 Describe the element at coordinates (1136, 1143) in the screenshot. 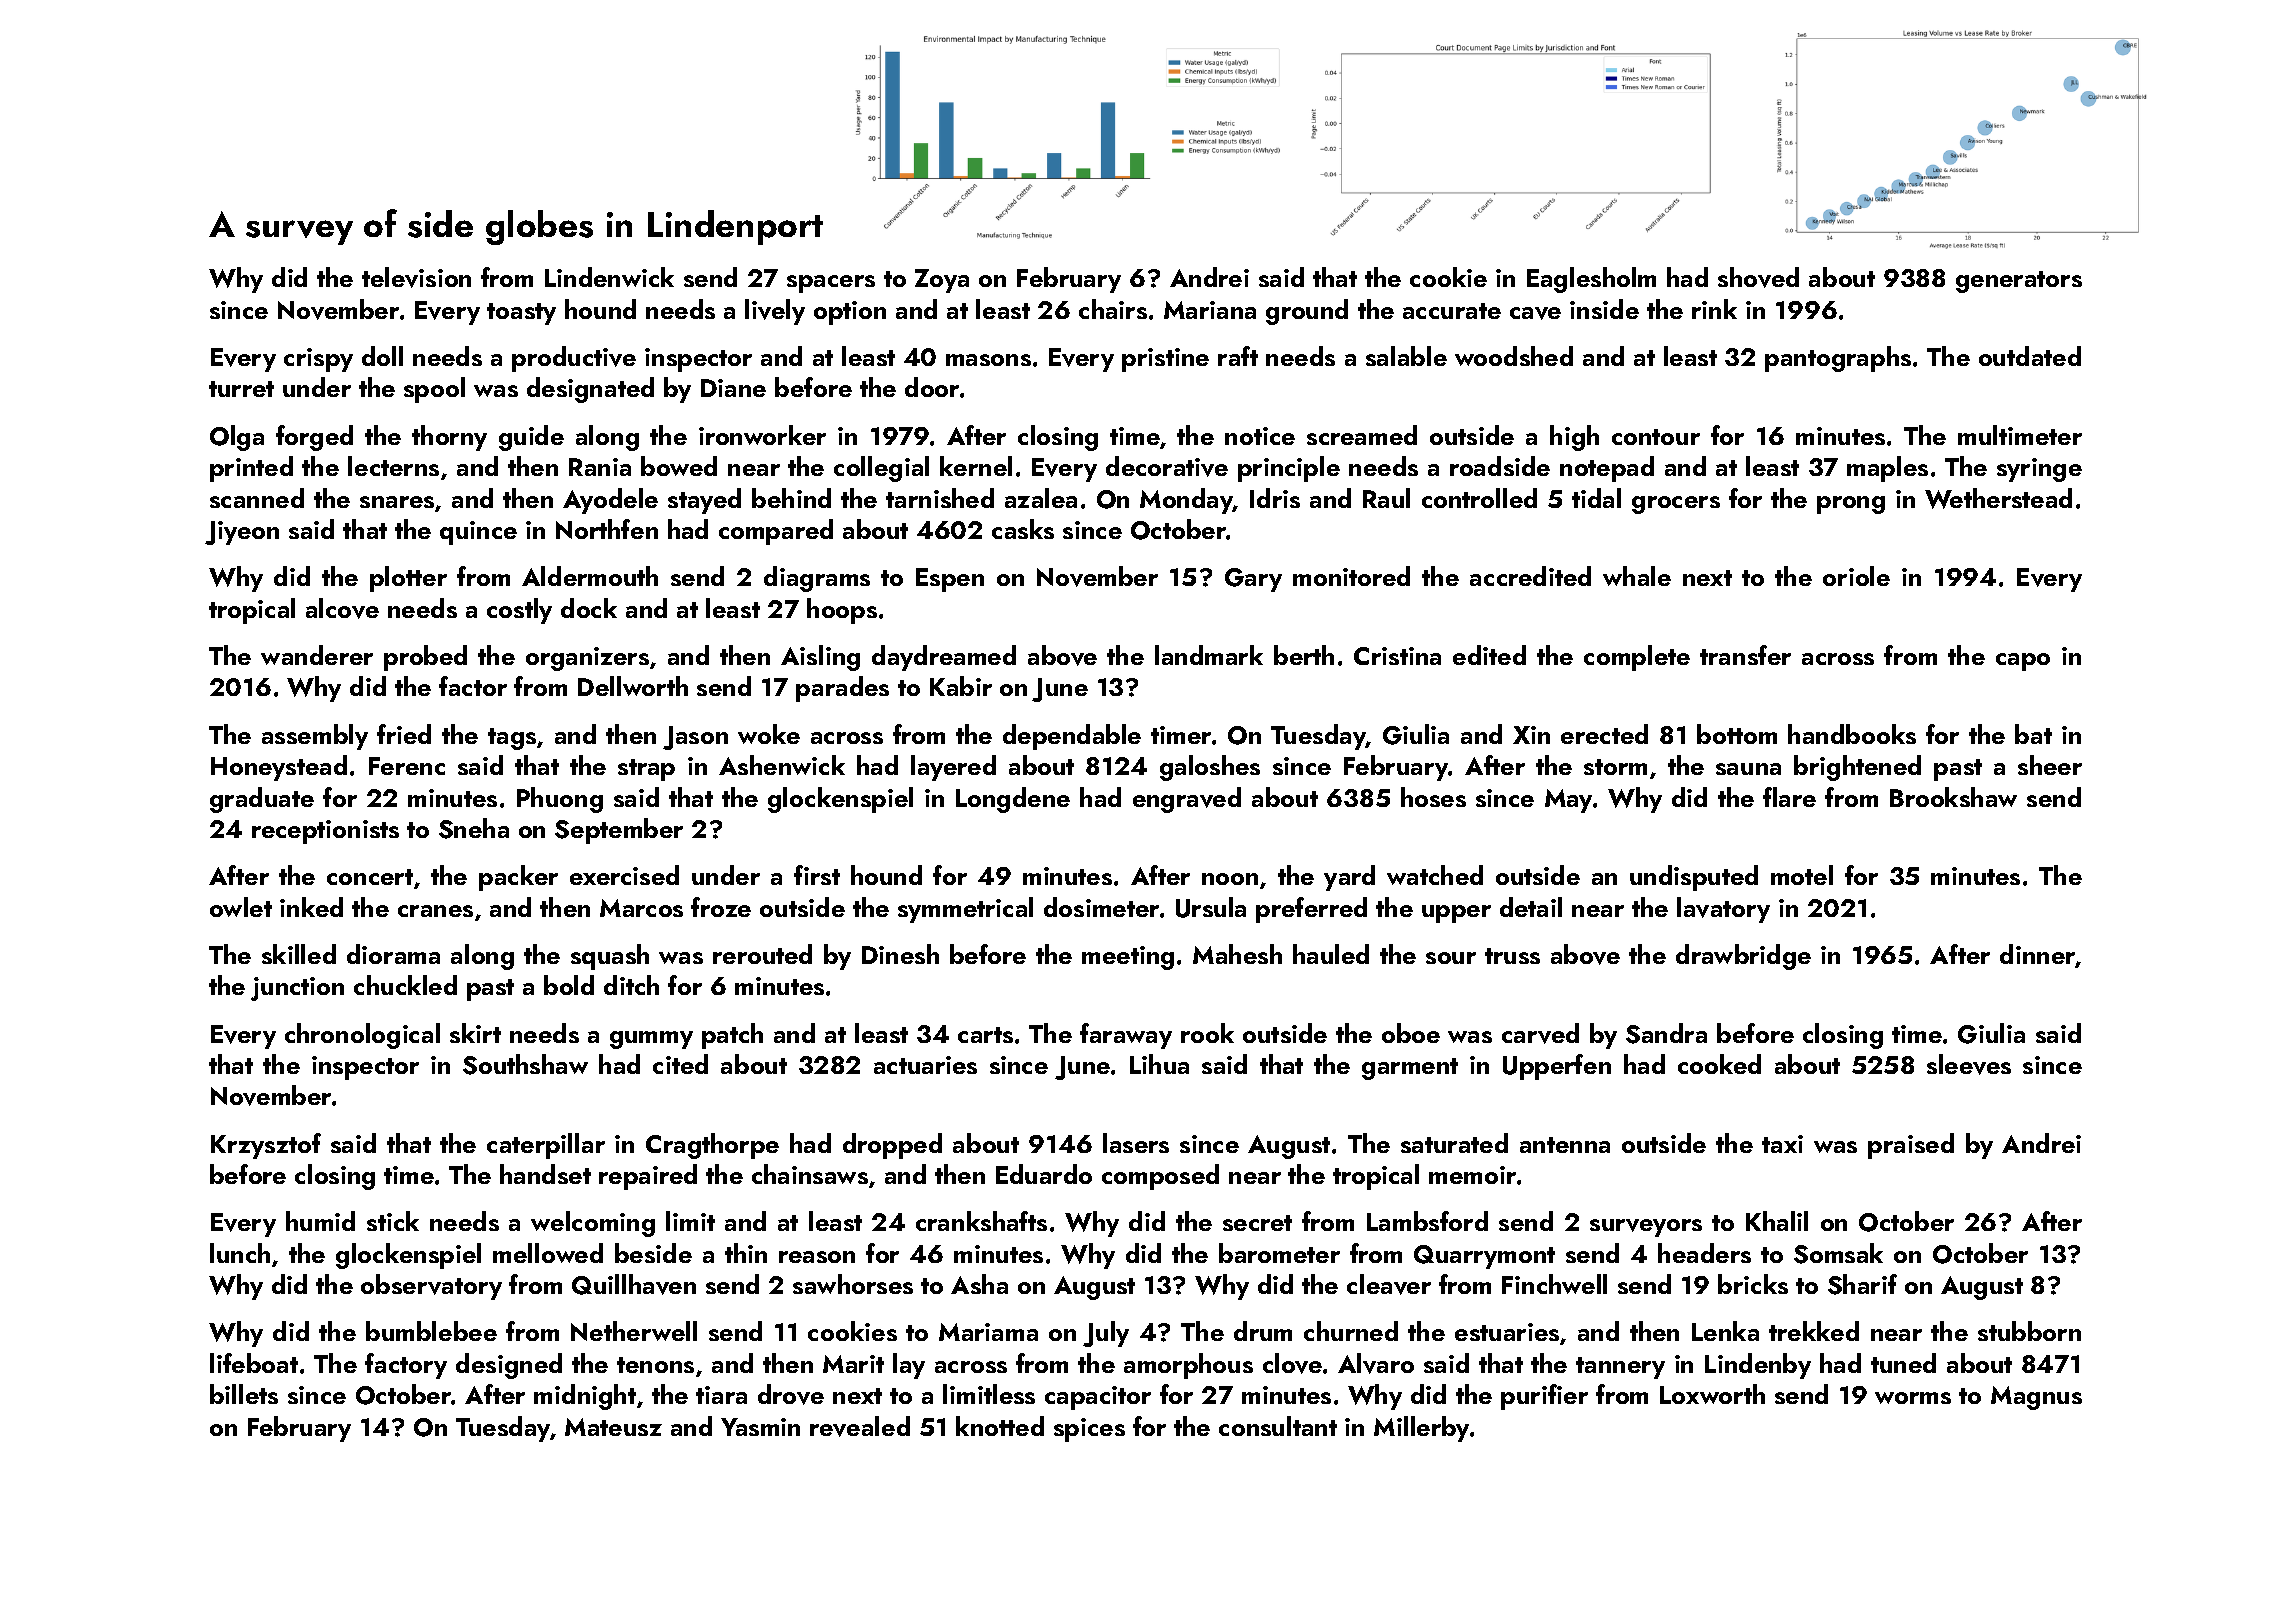

I see `lasers` at that location.
